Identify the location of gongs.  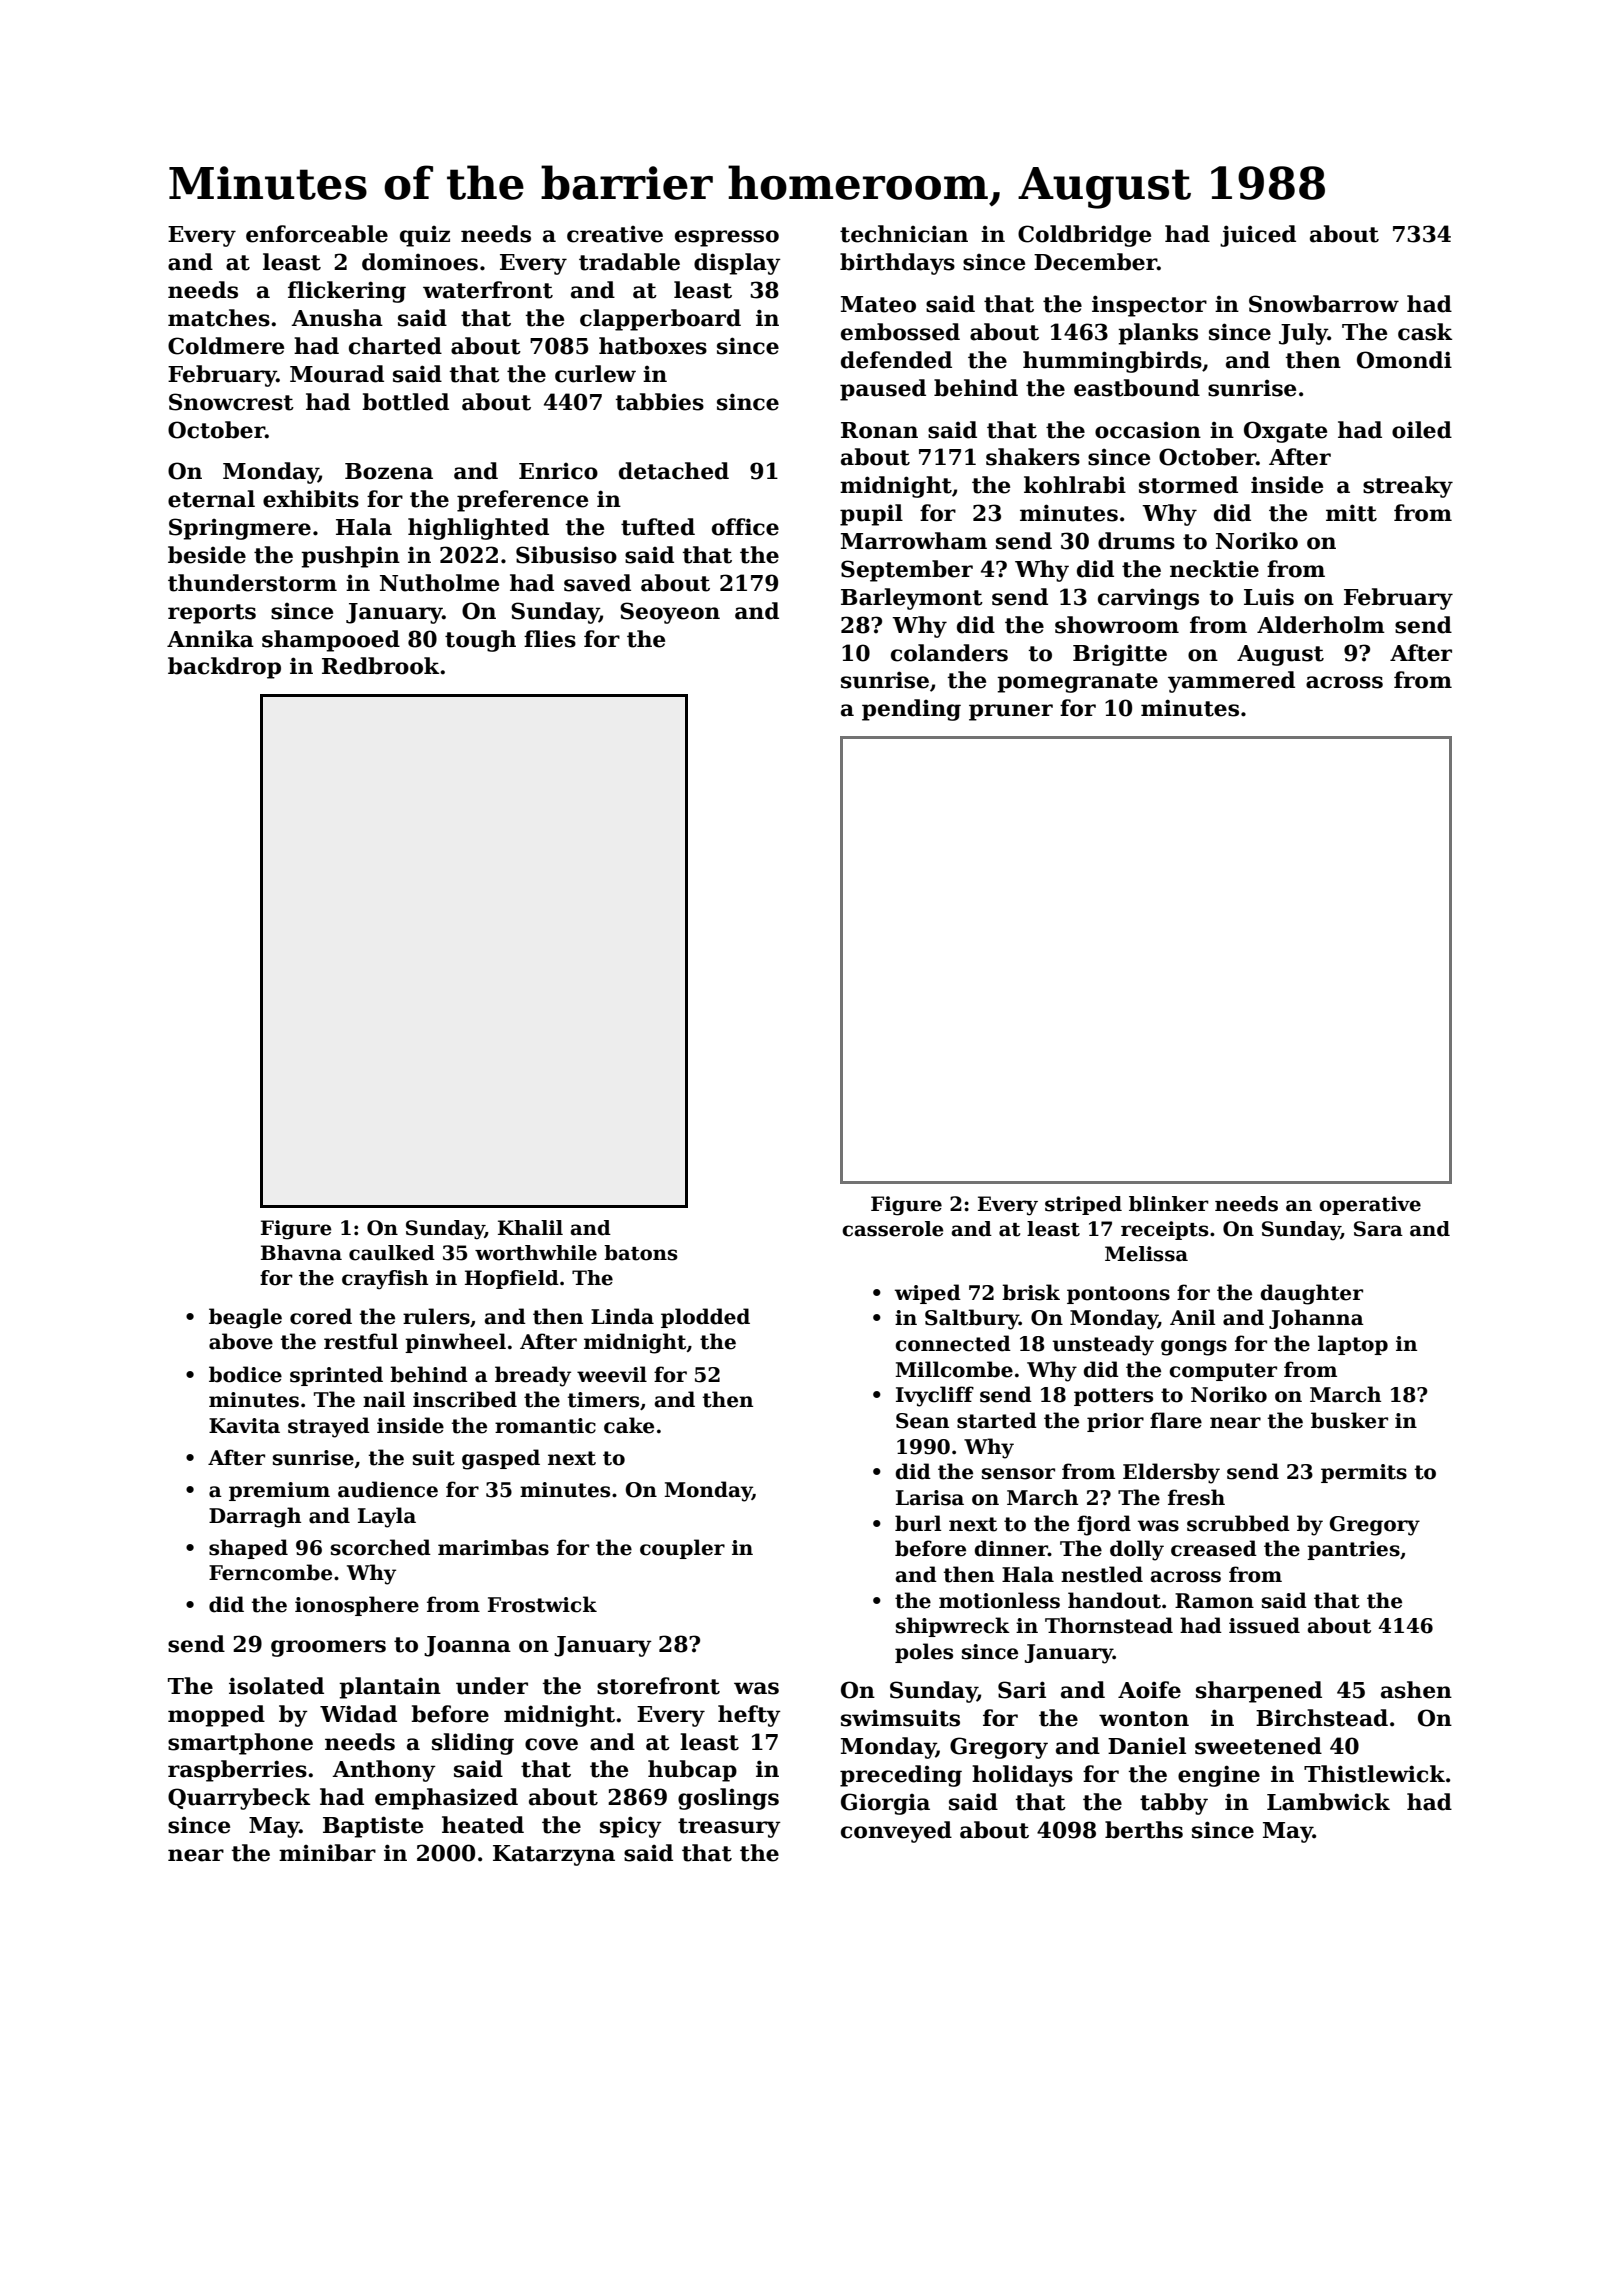
(1194, 1348).
